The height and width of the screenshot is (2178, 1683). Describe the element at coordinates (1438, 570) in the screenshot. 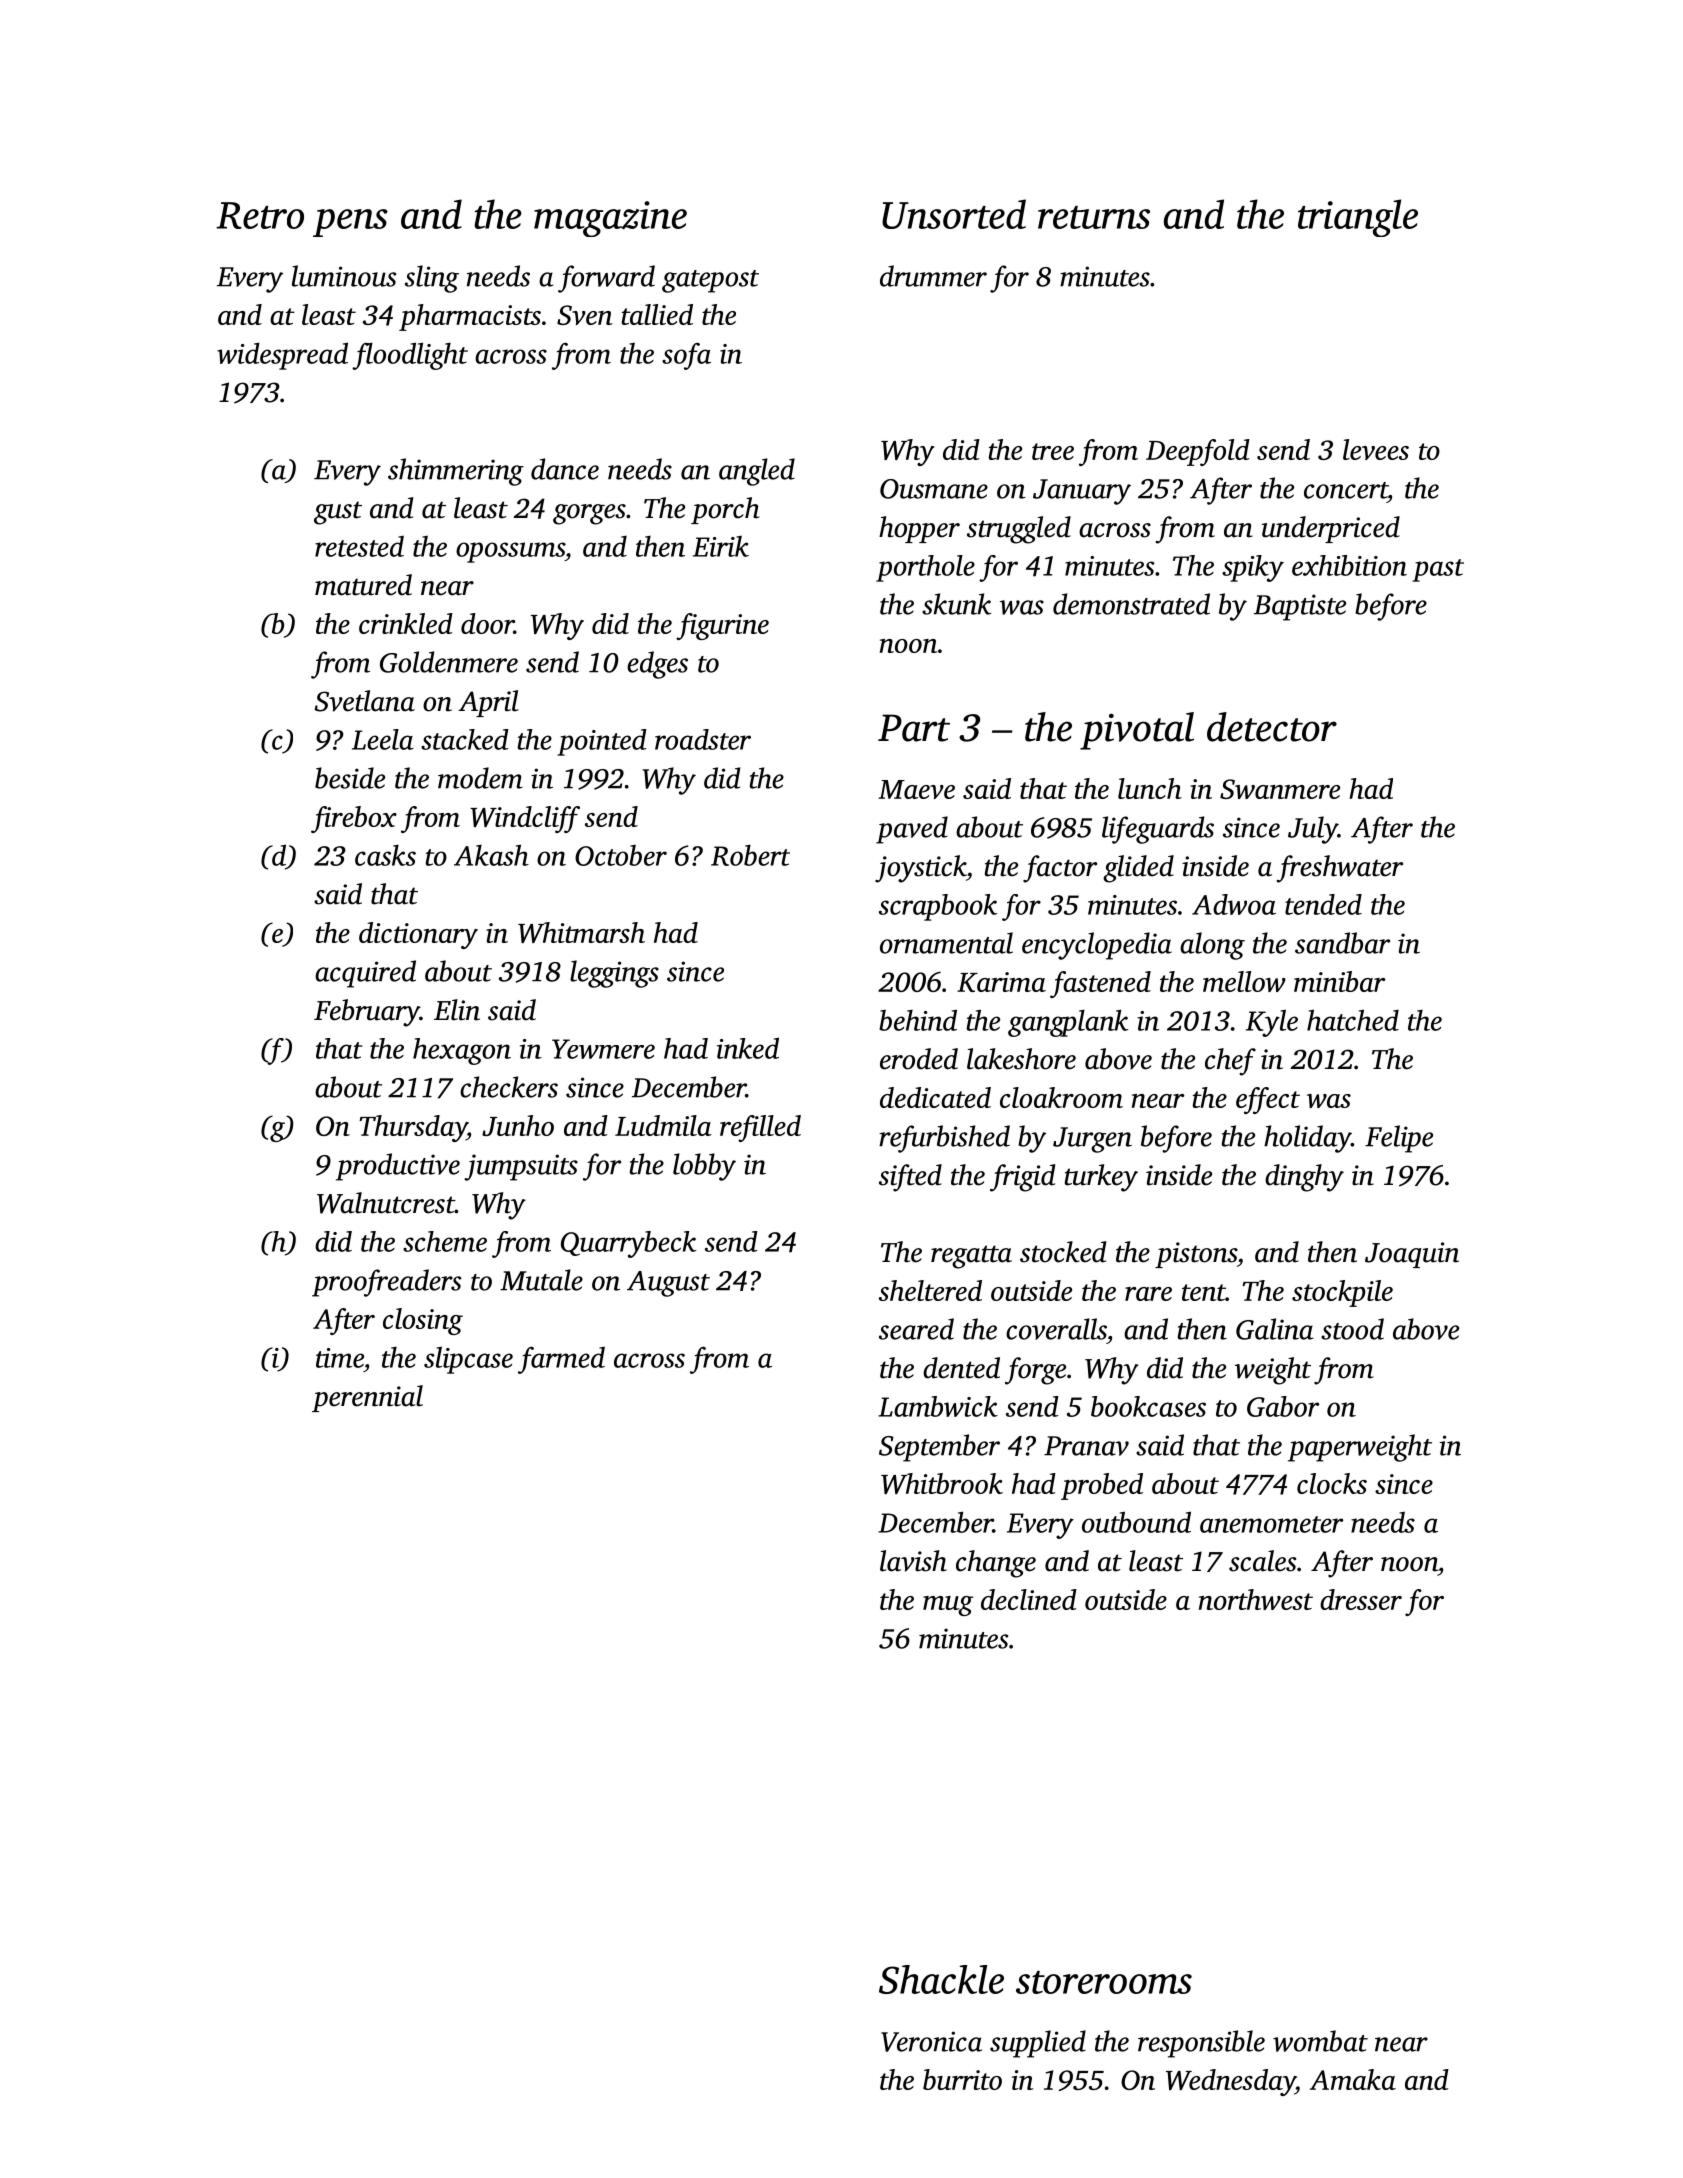

I see `past` at that location.
